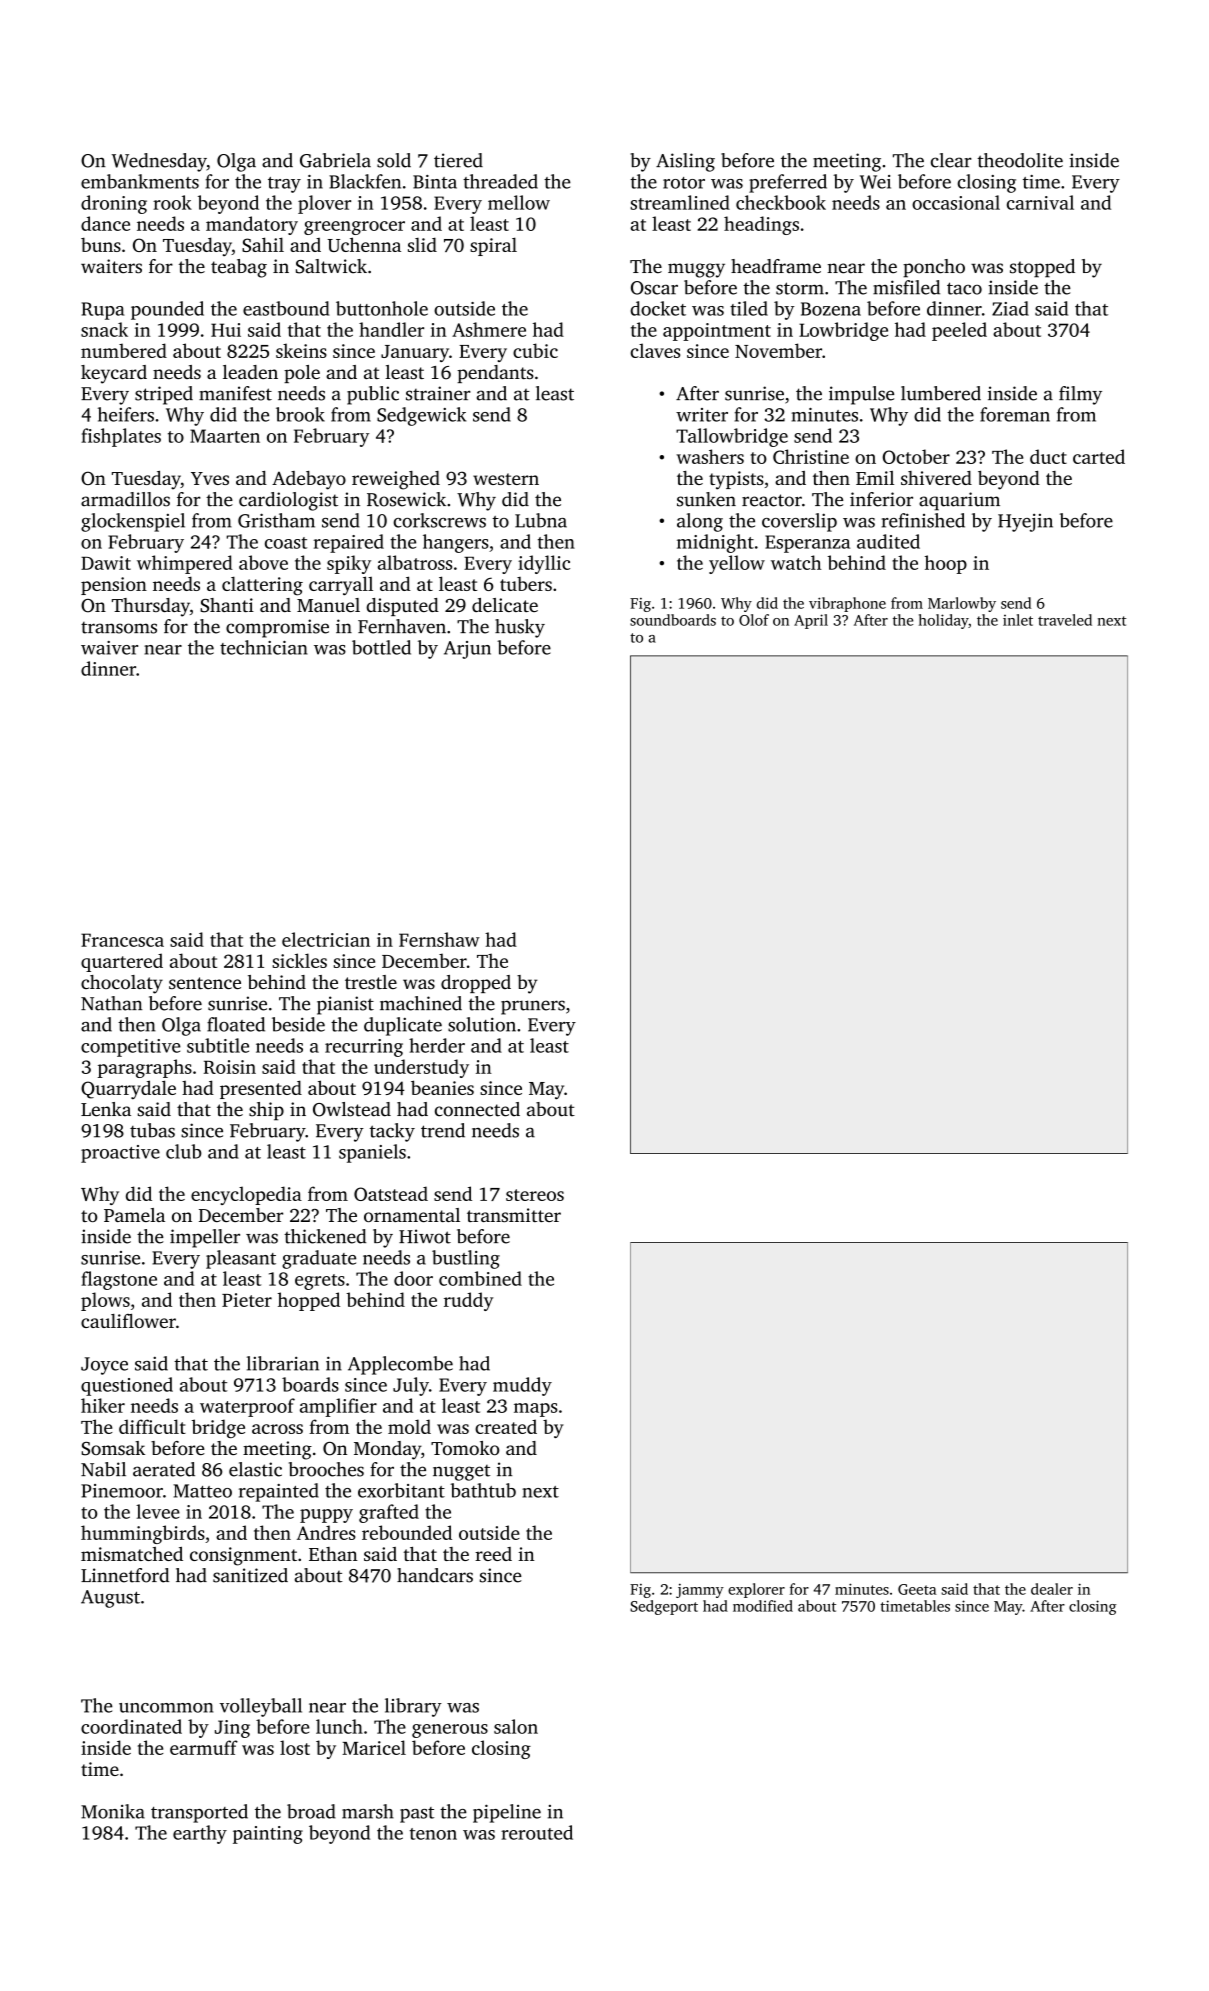  What do you see at coordinates (128, 1089) in the screenshot?
I see `Quarrydale` at bounding box center [128, 1089].
